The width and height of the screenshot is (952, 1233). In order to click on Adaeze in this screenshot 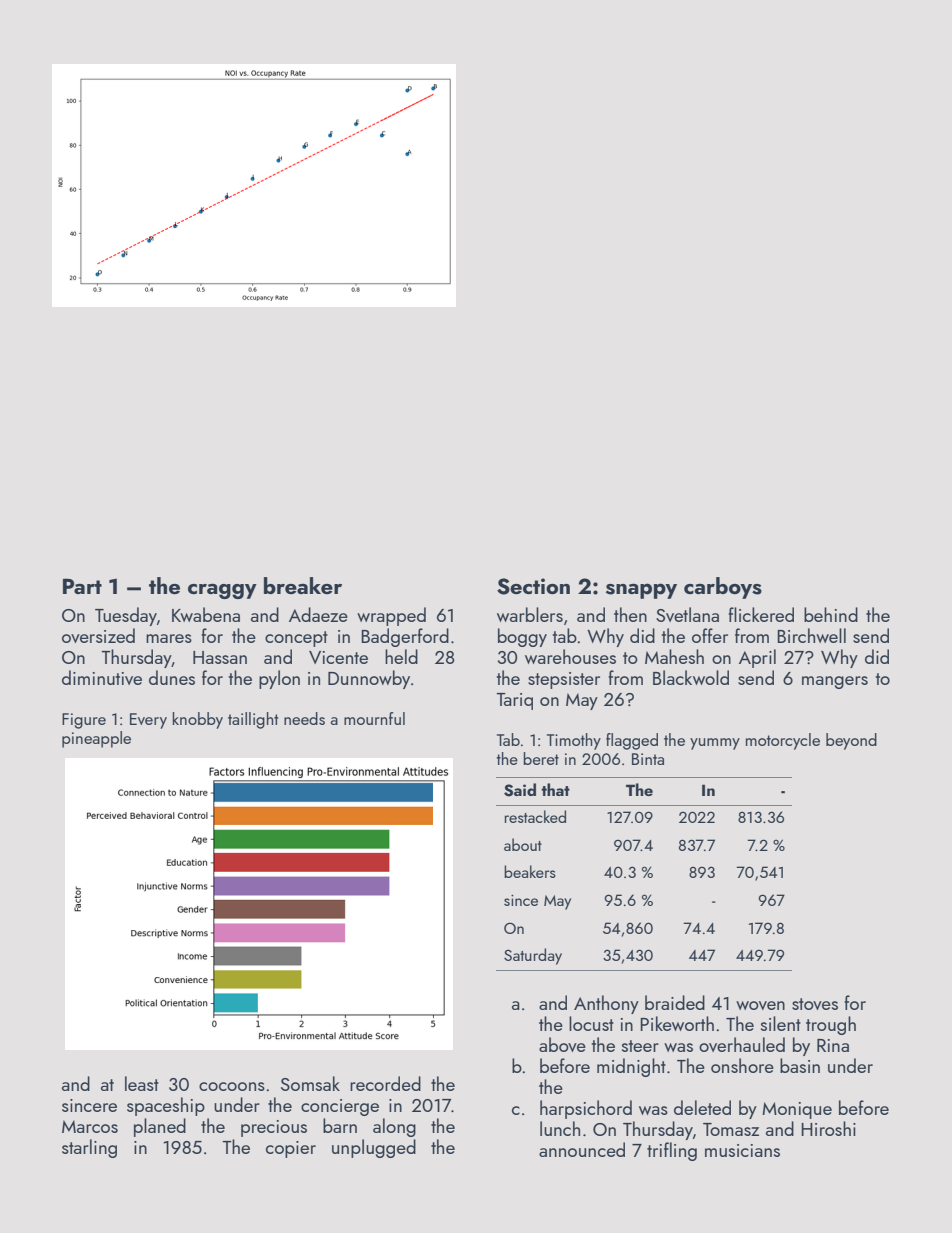, I will do `click(318, 614)`.
